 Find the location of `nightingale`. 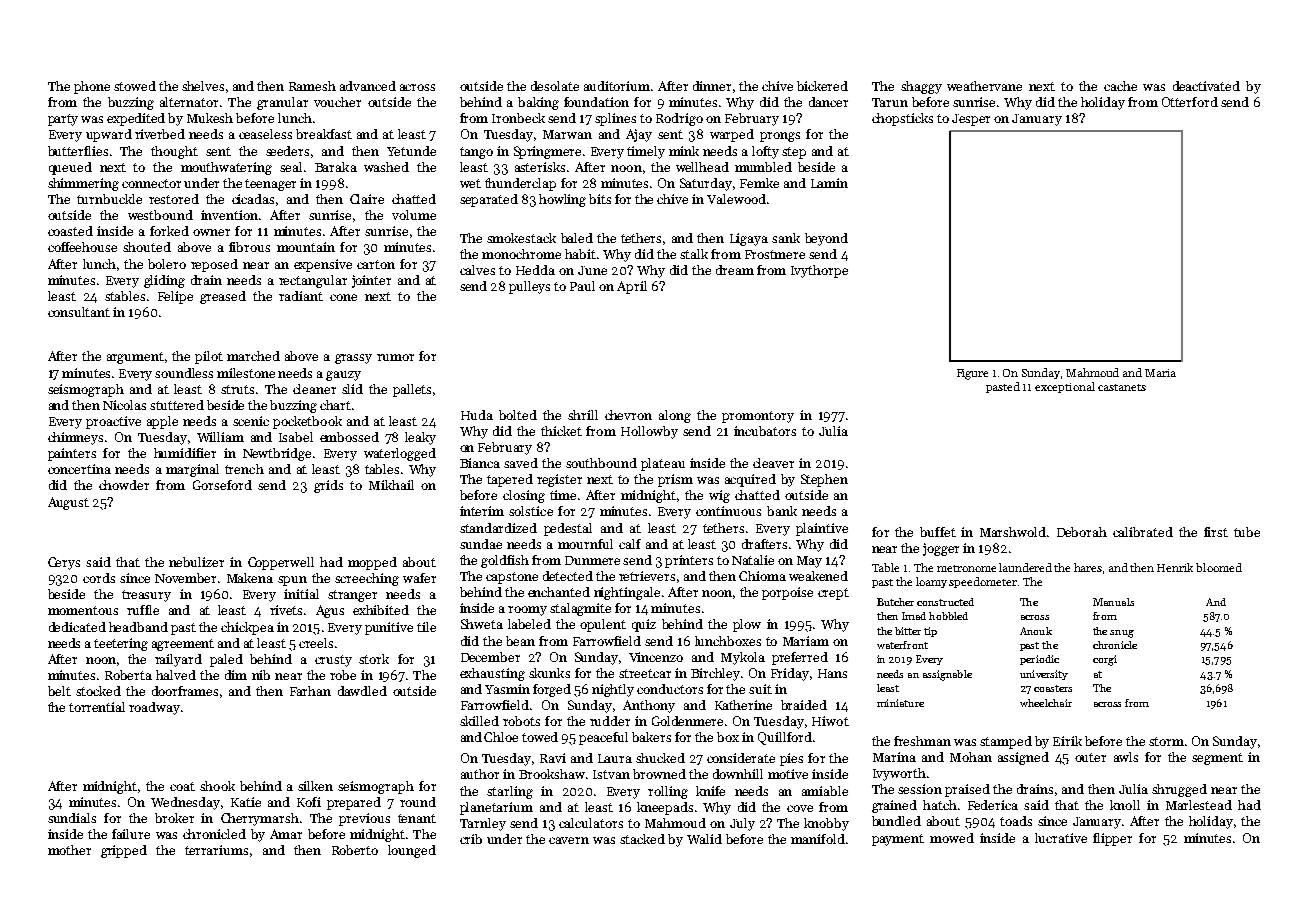

nightingale is located at coordinates (627, 593).
